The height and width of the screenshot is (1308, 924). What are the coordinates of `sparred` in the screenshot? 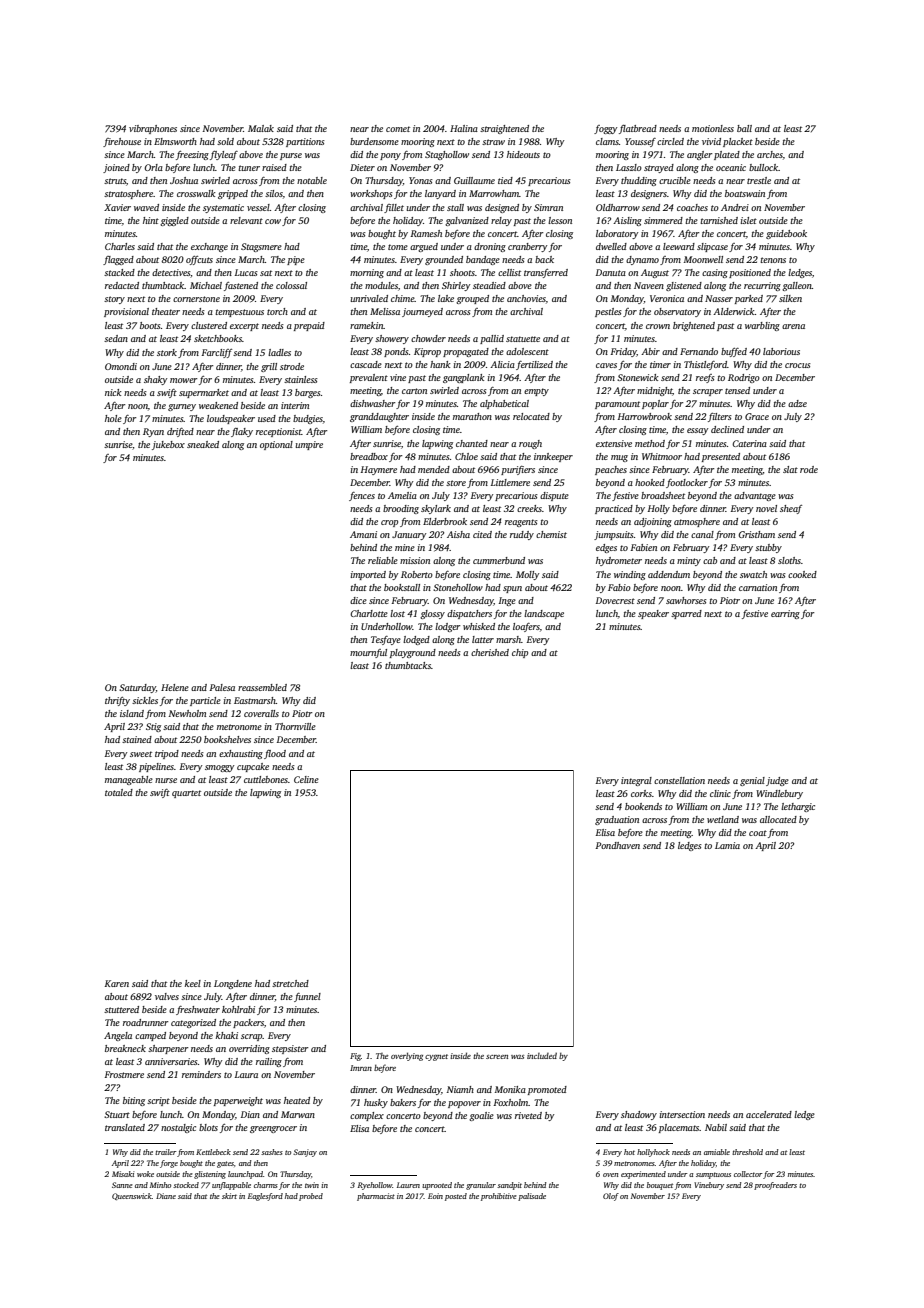 It's located at (686, 614).
